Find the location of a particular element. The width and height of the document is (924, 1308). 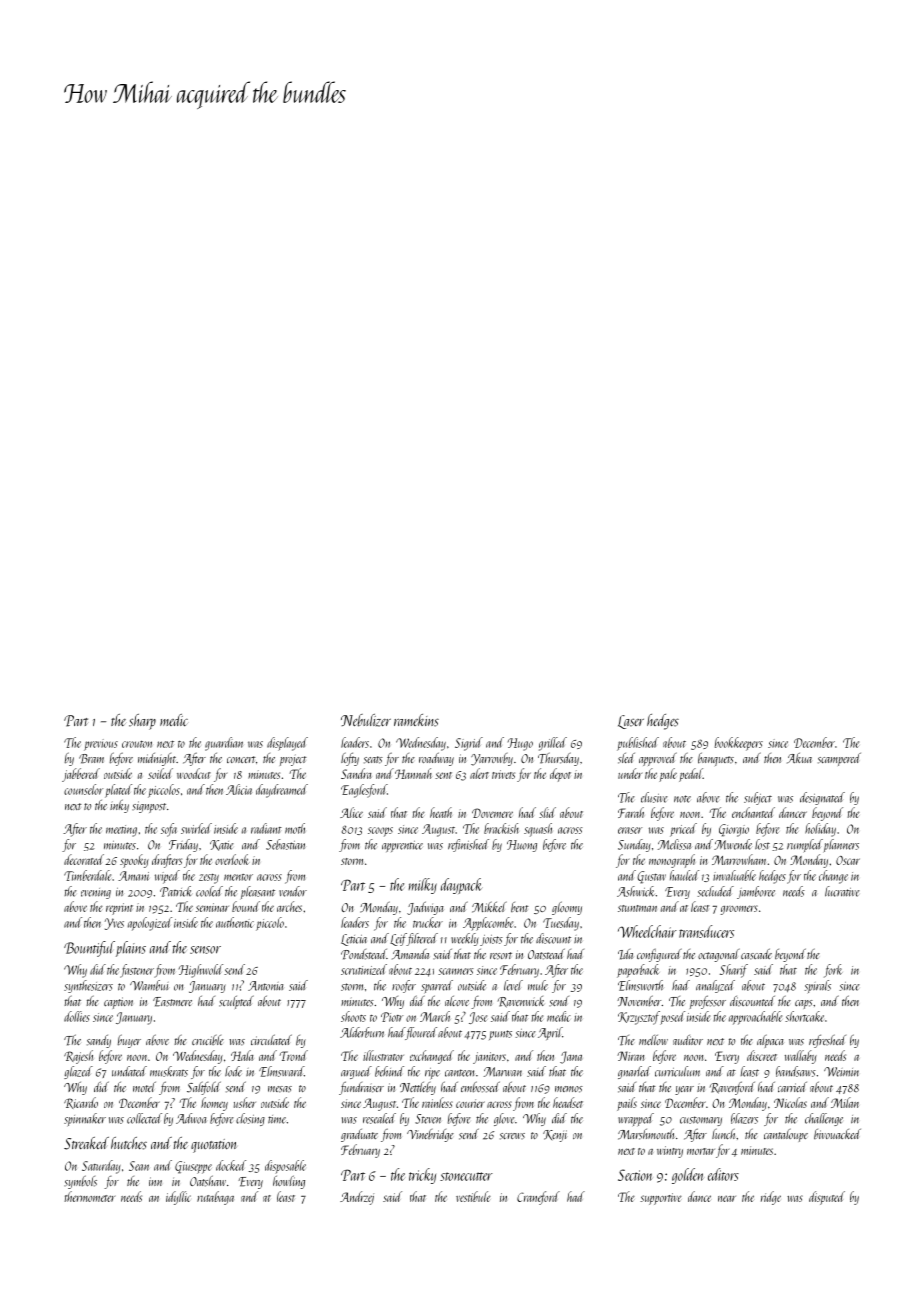

jamboree is located at coordinates (756, 892).
